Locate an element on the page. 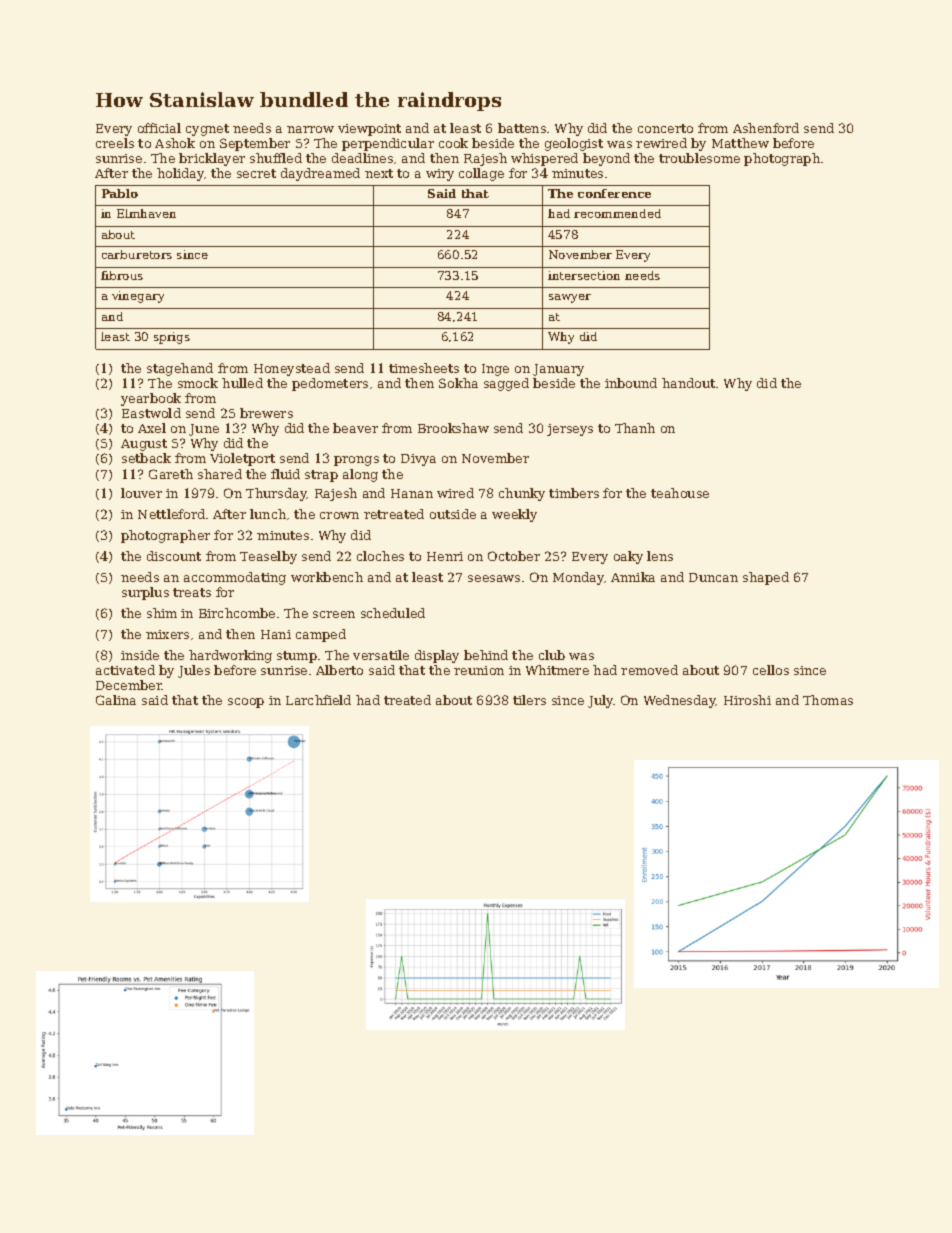 Image resolution: width=952 pixels, height=1233 pixels. Gareth is located at coordinates (171, 474).
